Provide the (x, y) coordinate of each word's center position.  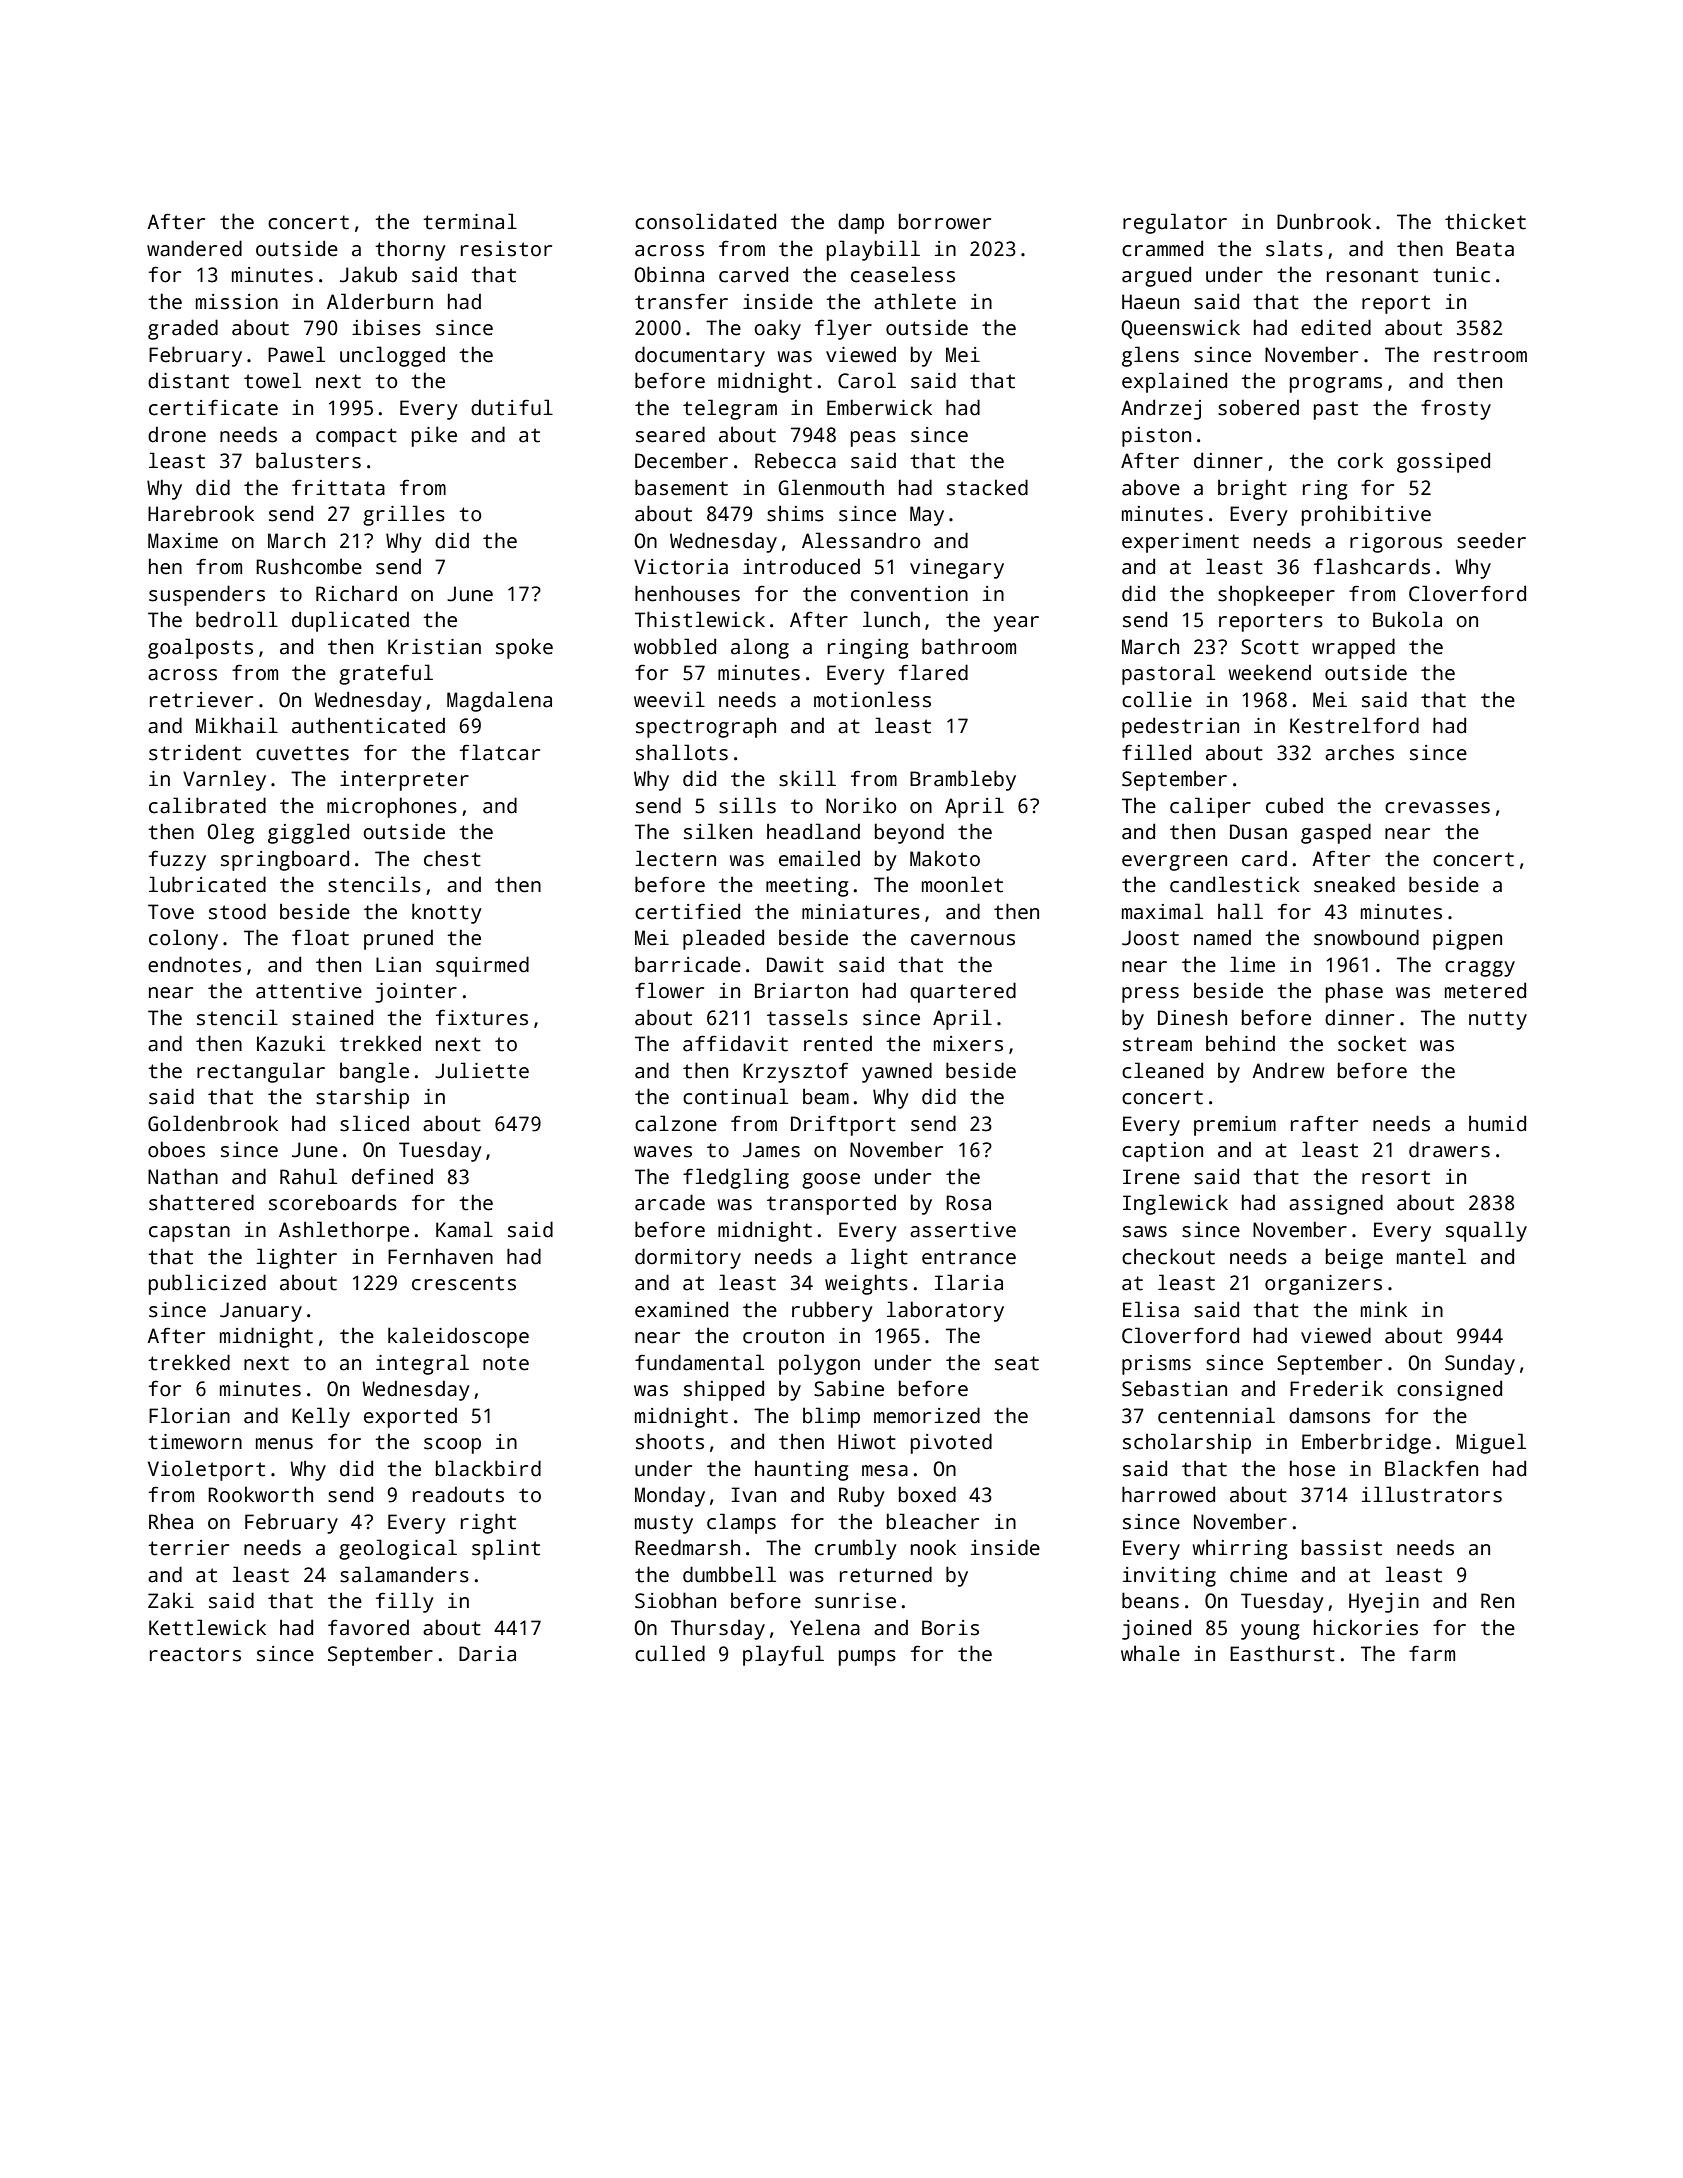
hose (1312, 1468)
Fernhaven (440, 1256)
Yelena (825, 1627)
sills (747, 805)
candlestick (1235, 884)
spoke (524, 649)
